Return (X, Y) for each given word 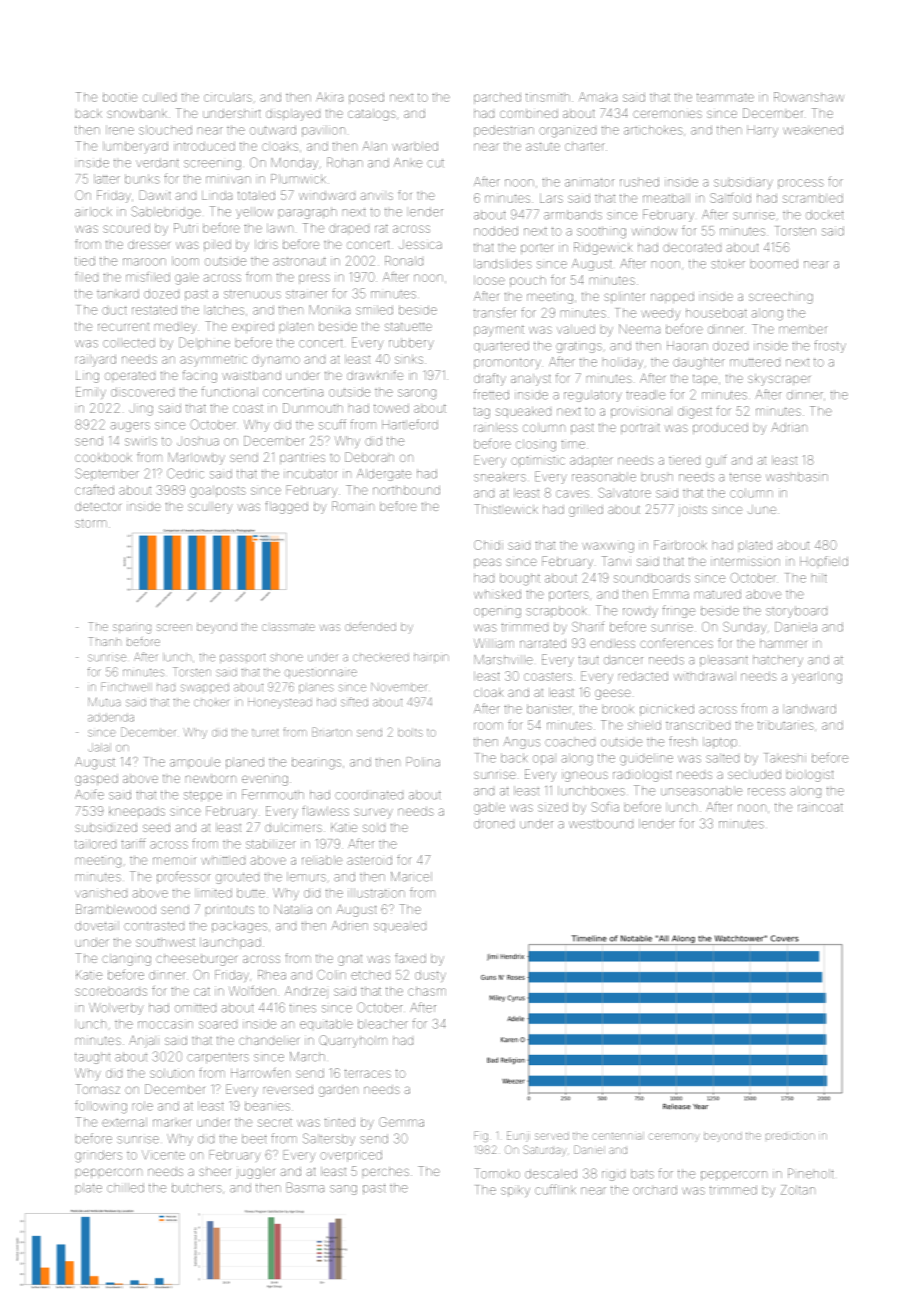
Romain (353, 506)
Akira (329, 97)
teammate (725, 97)
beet (254, 1139)
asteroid (369, 860)
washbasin (797, 477)
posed (366, 98)
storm (91, 523)
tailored (95, 844)
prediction (790, 1136)
